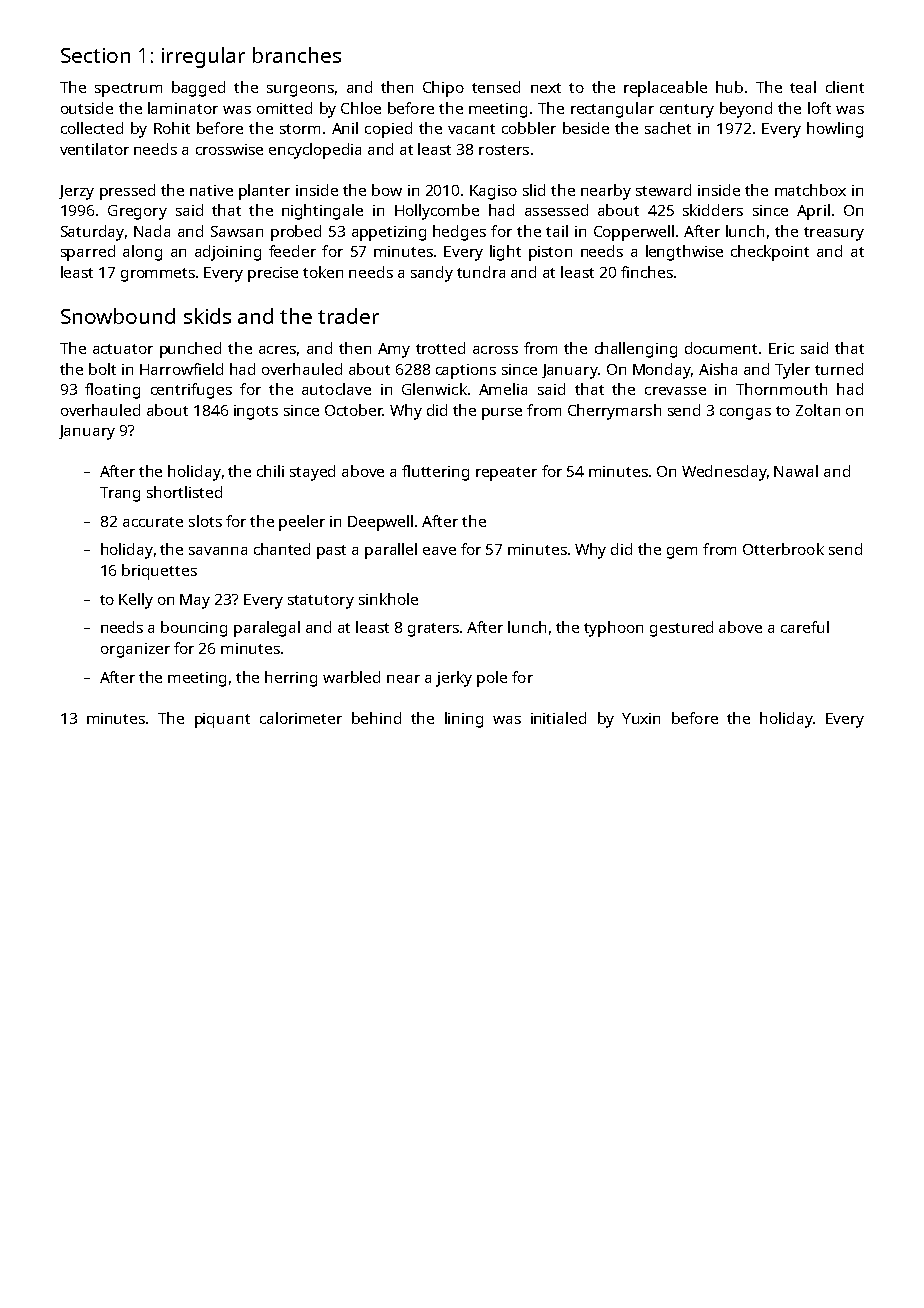  I want to click on client, so click(845, 87).
